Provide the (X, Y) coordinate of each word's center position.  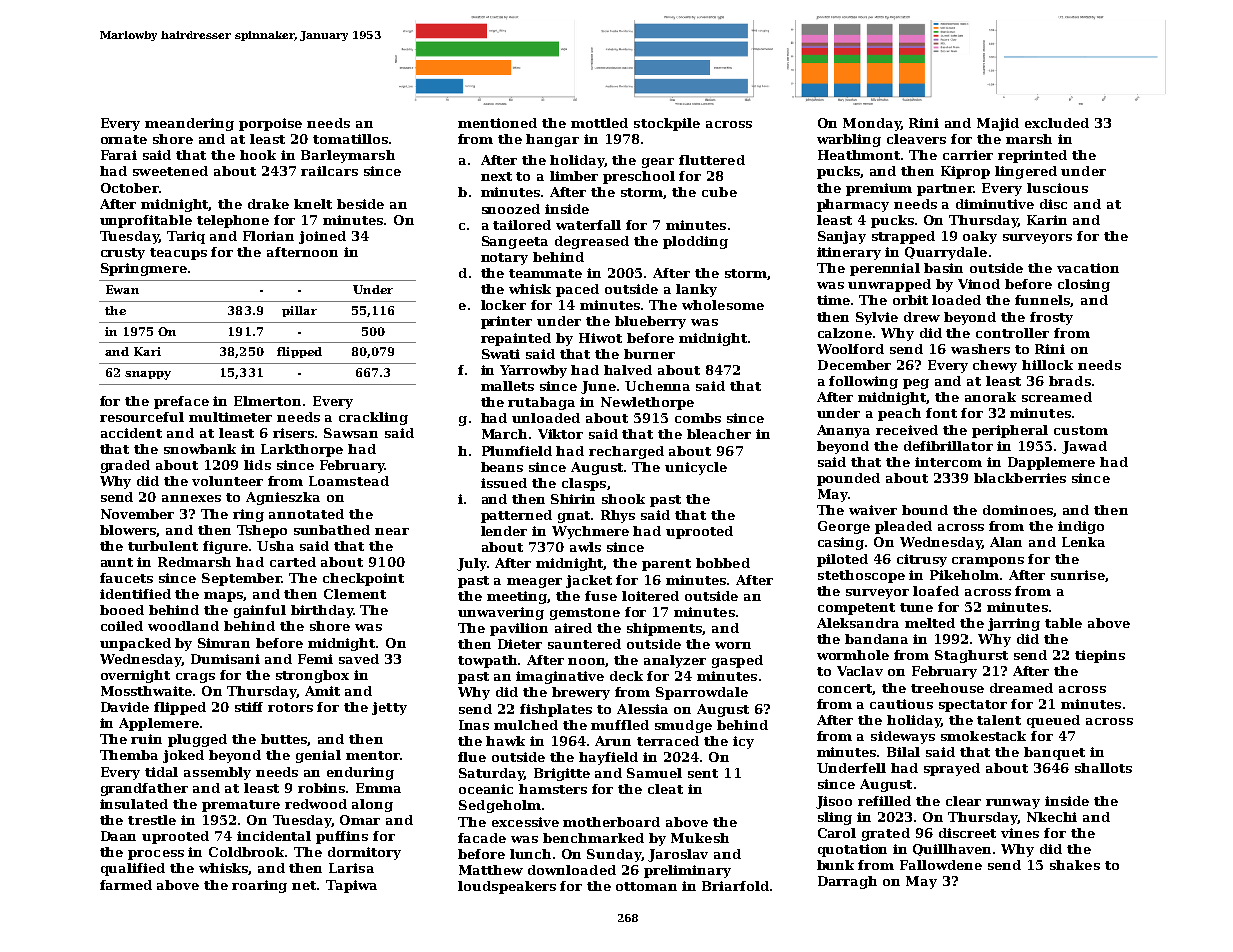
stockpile (667, 124)
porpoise (270, 124)
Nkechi (1052, 817)
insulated (134, 804)
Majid (998, 124)
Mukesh (700, 838)
